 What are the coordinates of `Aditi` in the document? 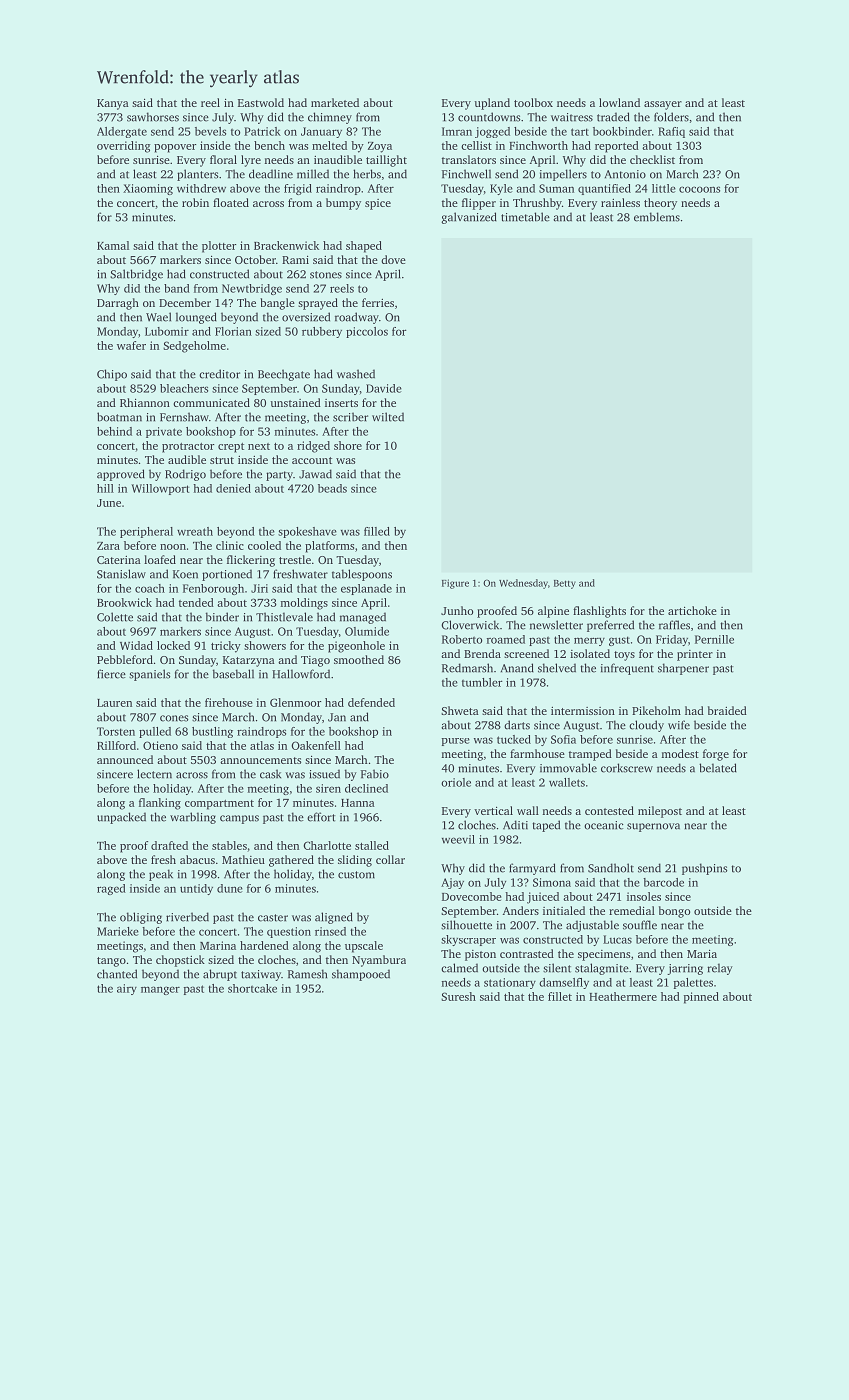 It's located at (515, 825).
